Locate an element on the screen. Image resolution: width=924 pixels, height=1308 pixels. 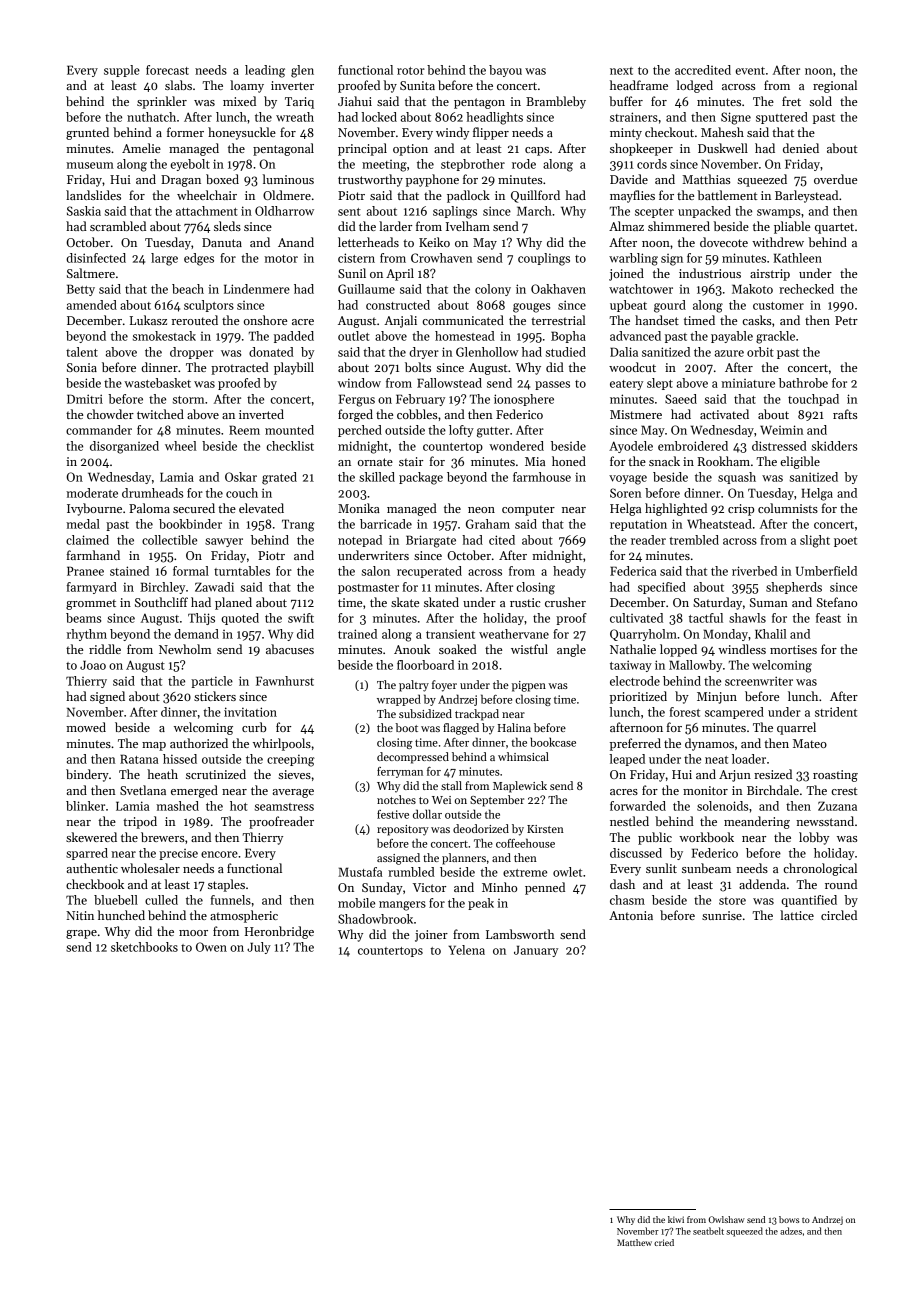
rotor is located at coordinates (411, 71).
